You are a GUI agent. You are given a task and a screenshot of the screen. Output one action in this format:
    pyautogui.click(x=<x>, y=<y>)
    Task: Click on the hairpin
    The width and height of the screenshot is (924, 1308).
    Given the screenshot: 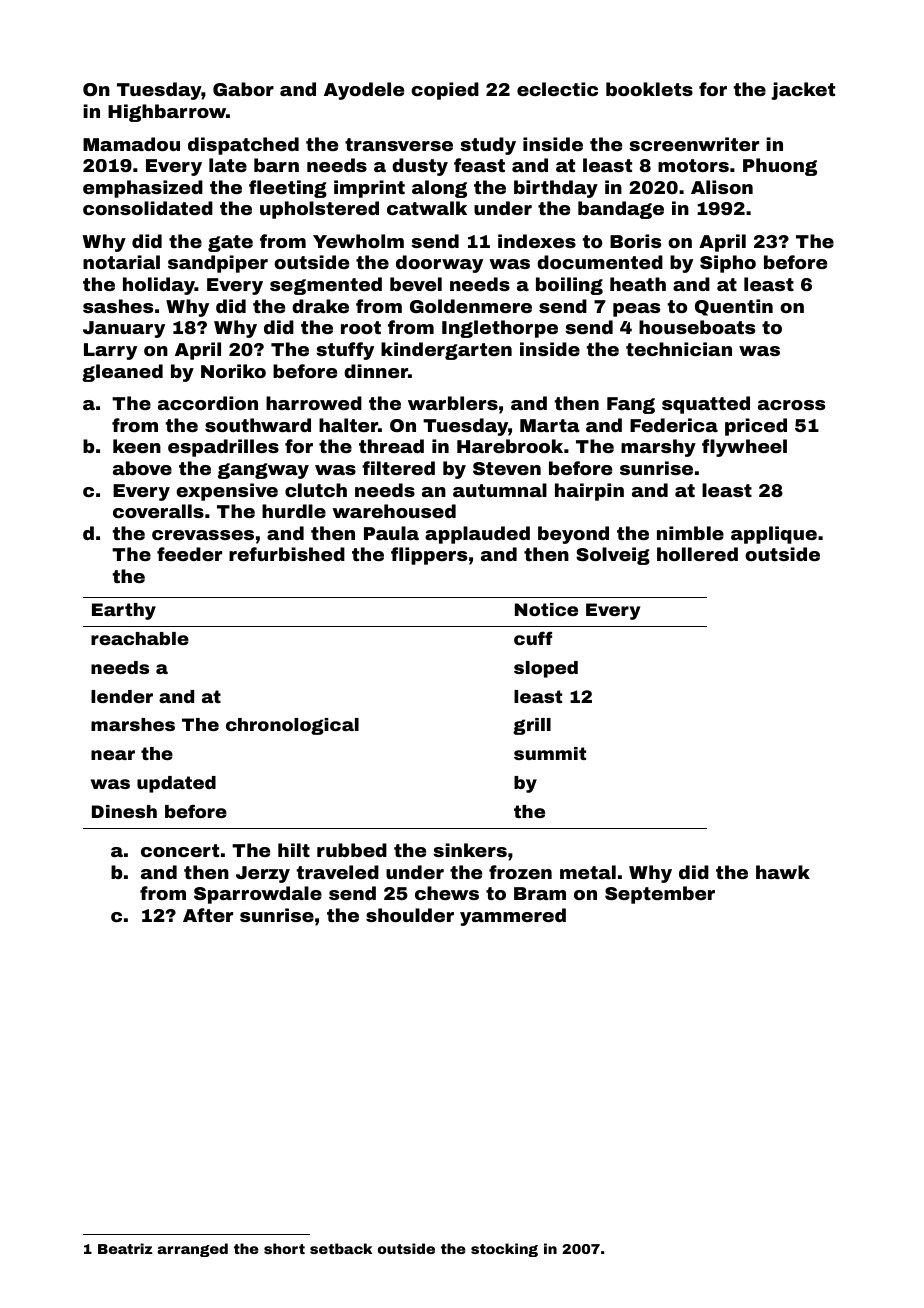 What is the action you would take?
    pyautogui.click(x=589, y=492)
